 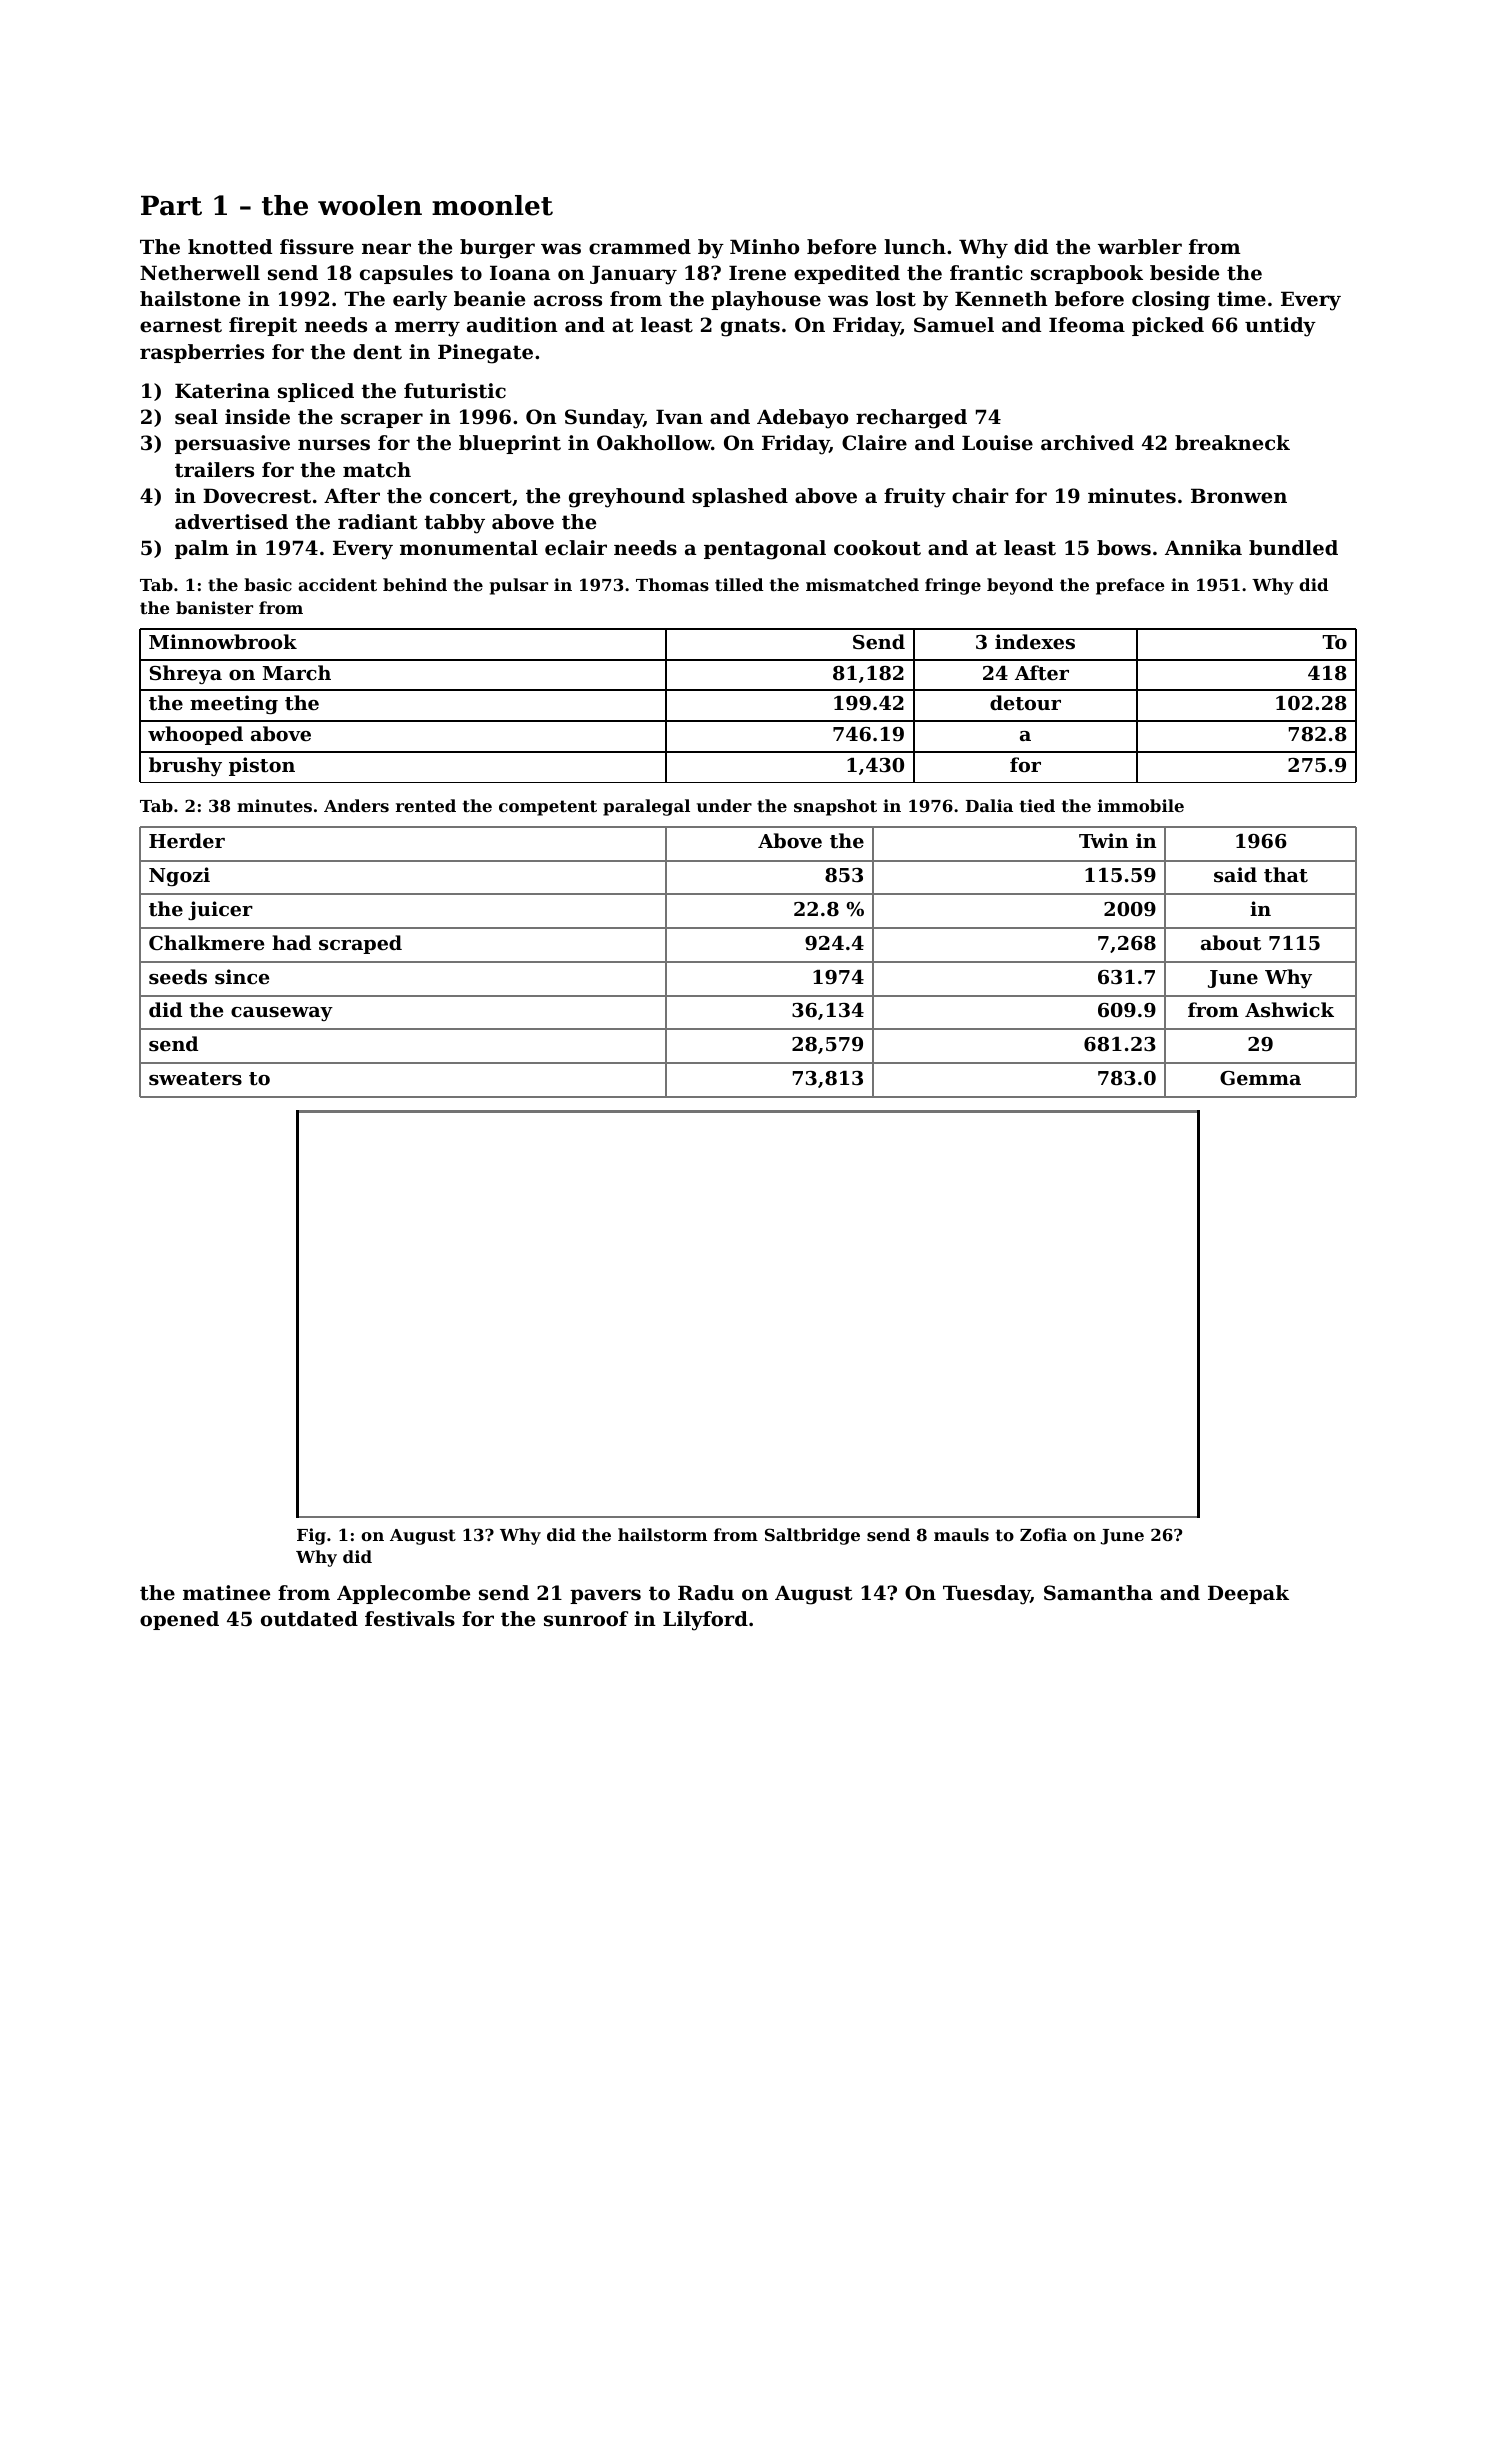 What do you see at coordinates (1087, 325) in the document?
I see `Ifeoma` at bounding box center [1087, 325].
